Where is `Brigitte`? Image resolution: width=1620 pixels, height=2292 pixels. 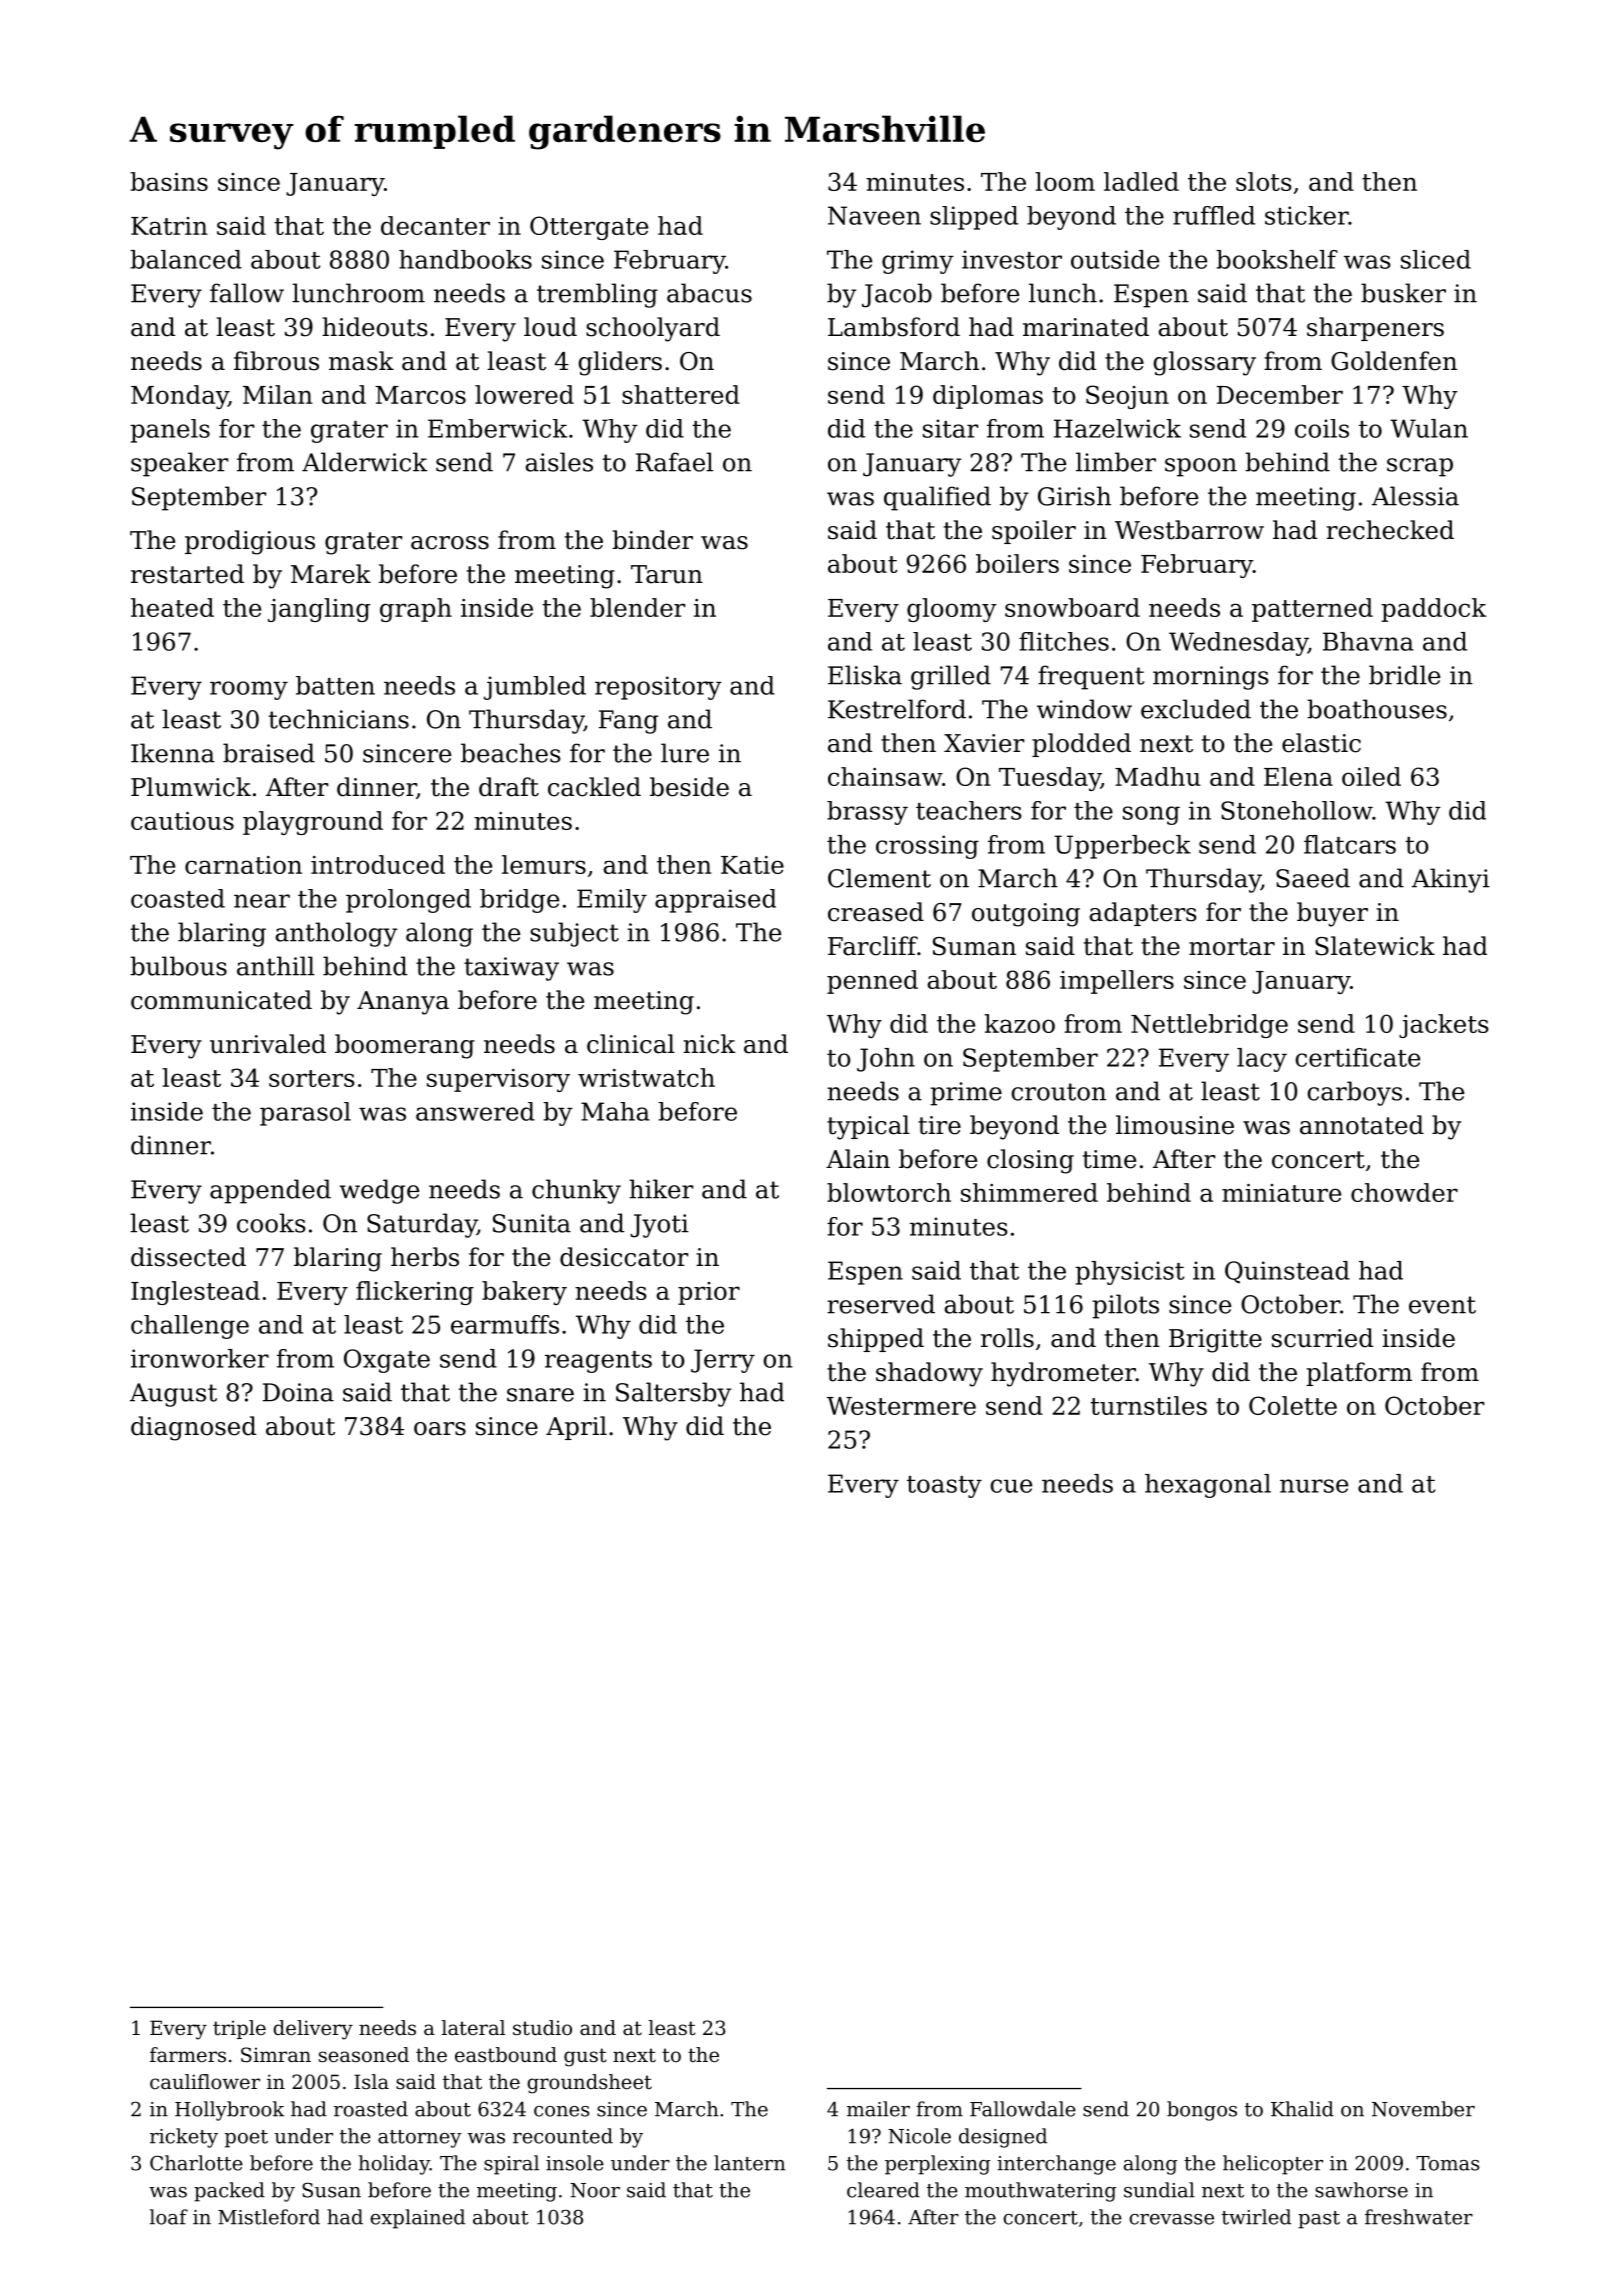 Brigitte is located at coordinates (1215, 1341).
